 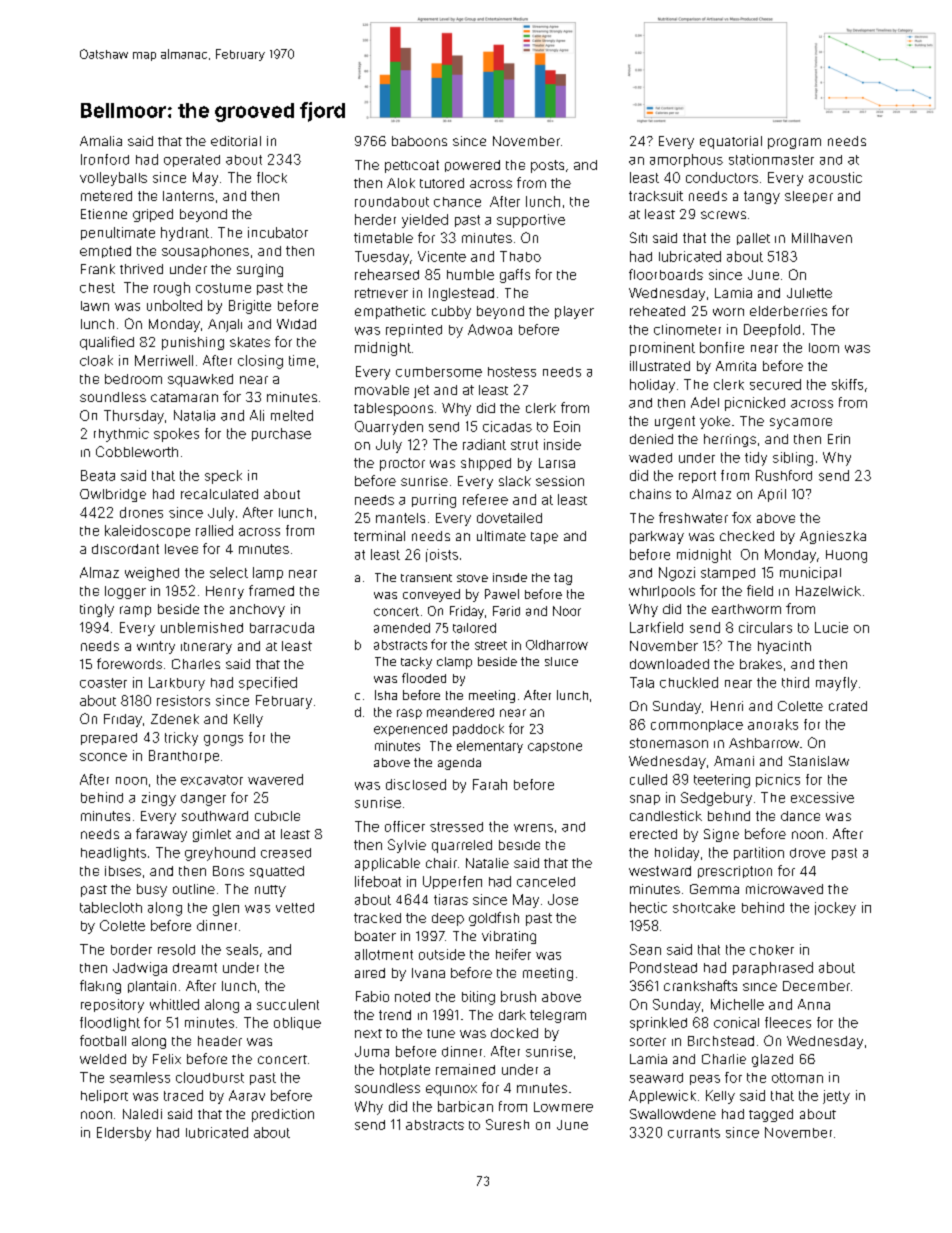 What do you see at coordinates (666, 274) in the document?
I see `floorboards` at bounding box center [666, 274].
